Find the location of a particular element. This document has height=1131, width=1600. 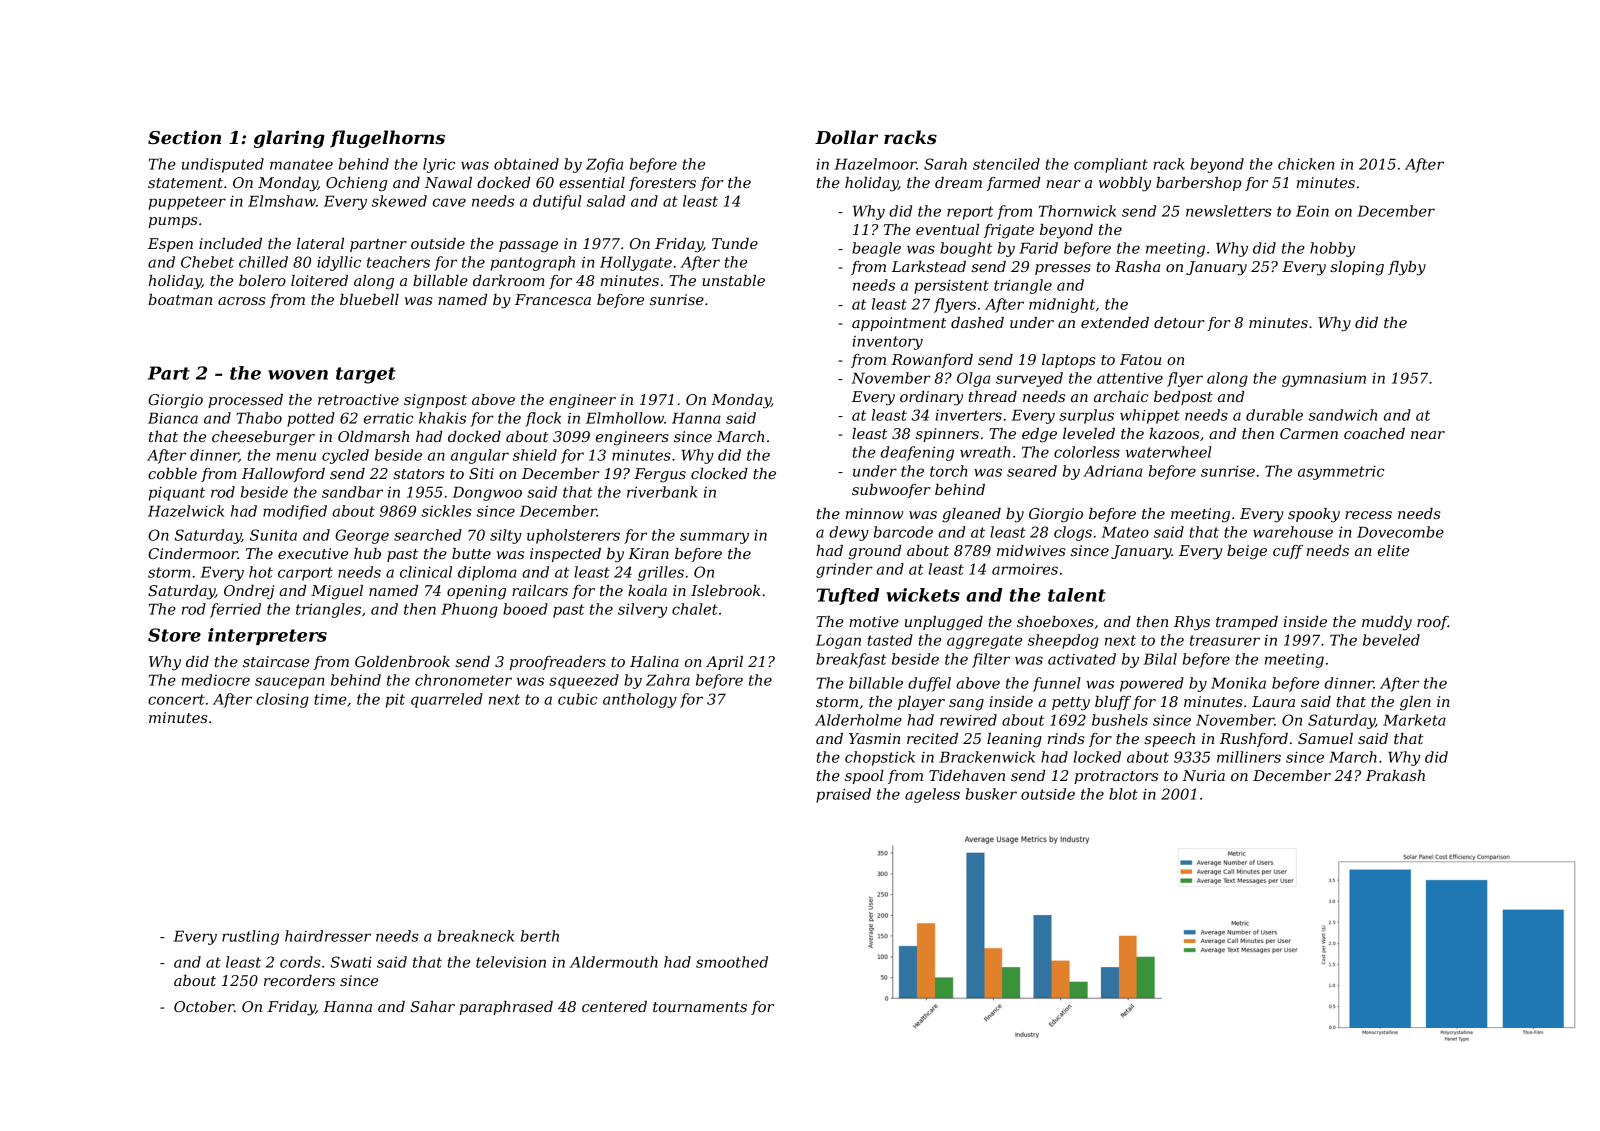

barcode is located at coordinates (903, 532).
